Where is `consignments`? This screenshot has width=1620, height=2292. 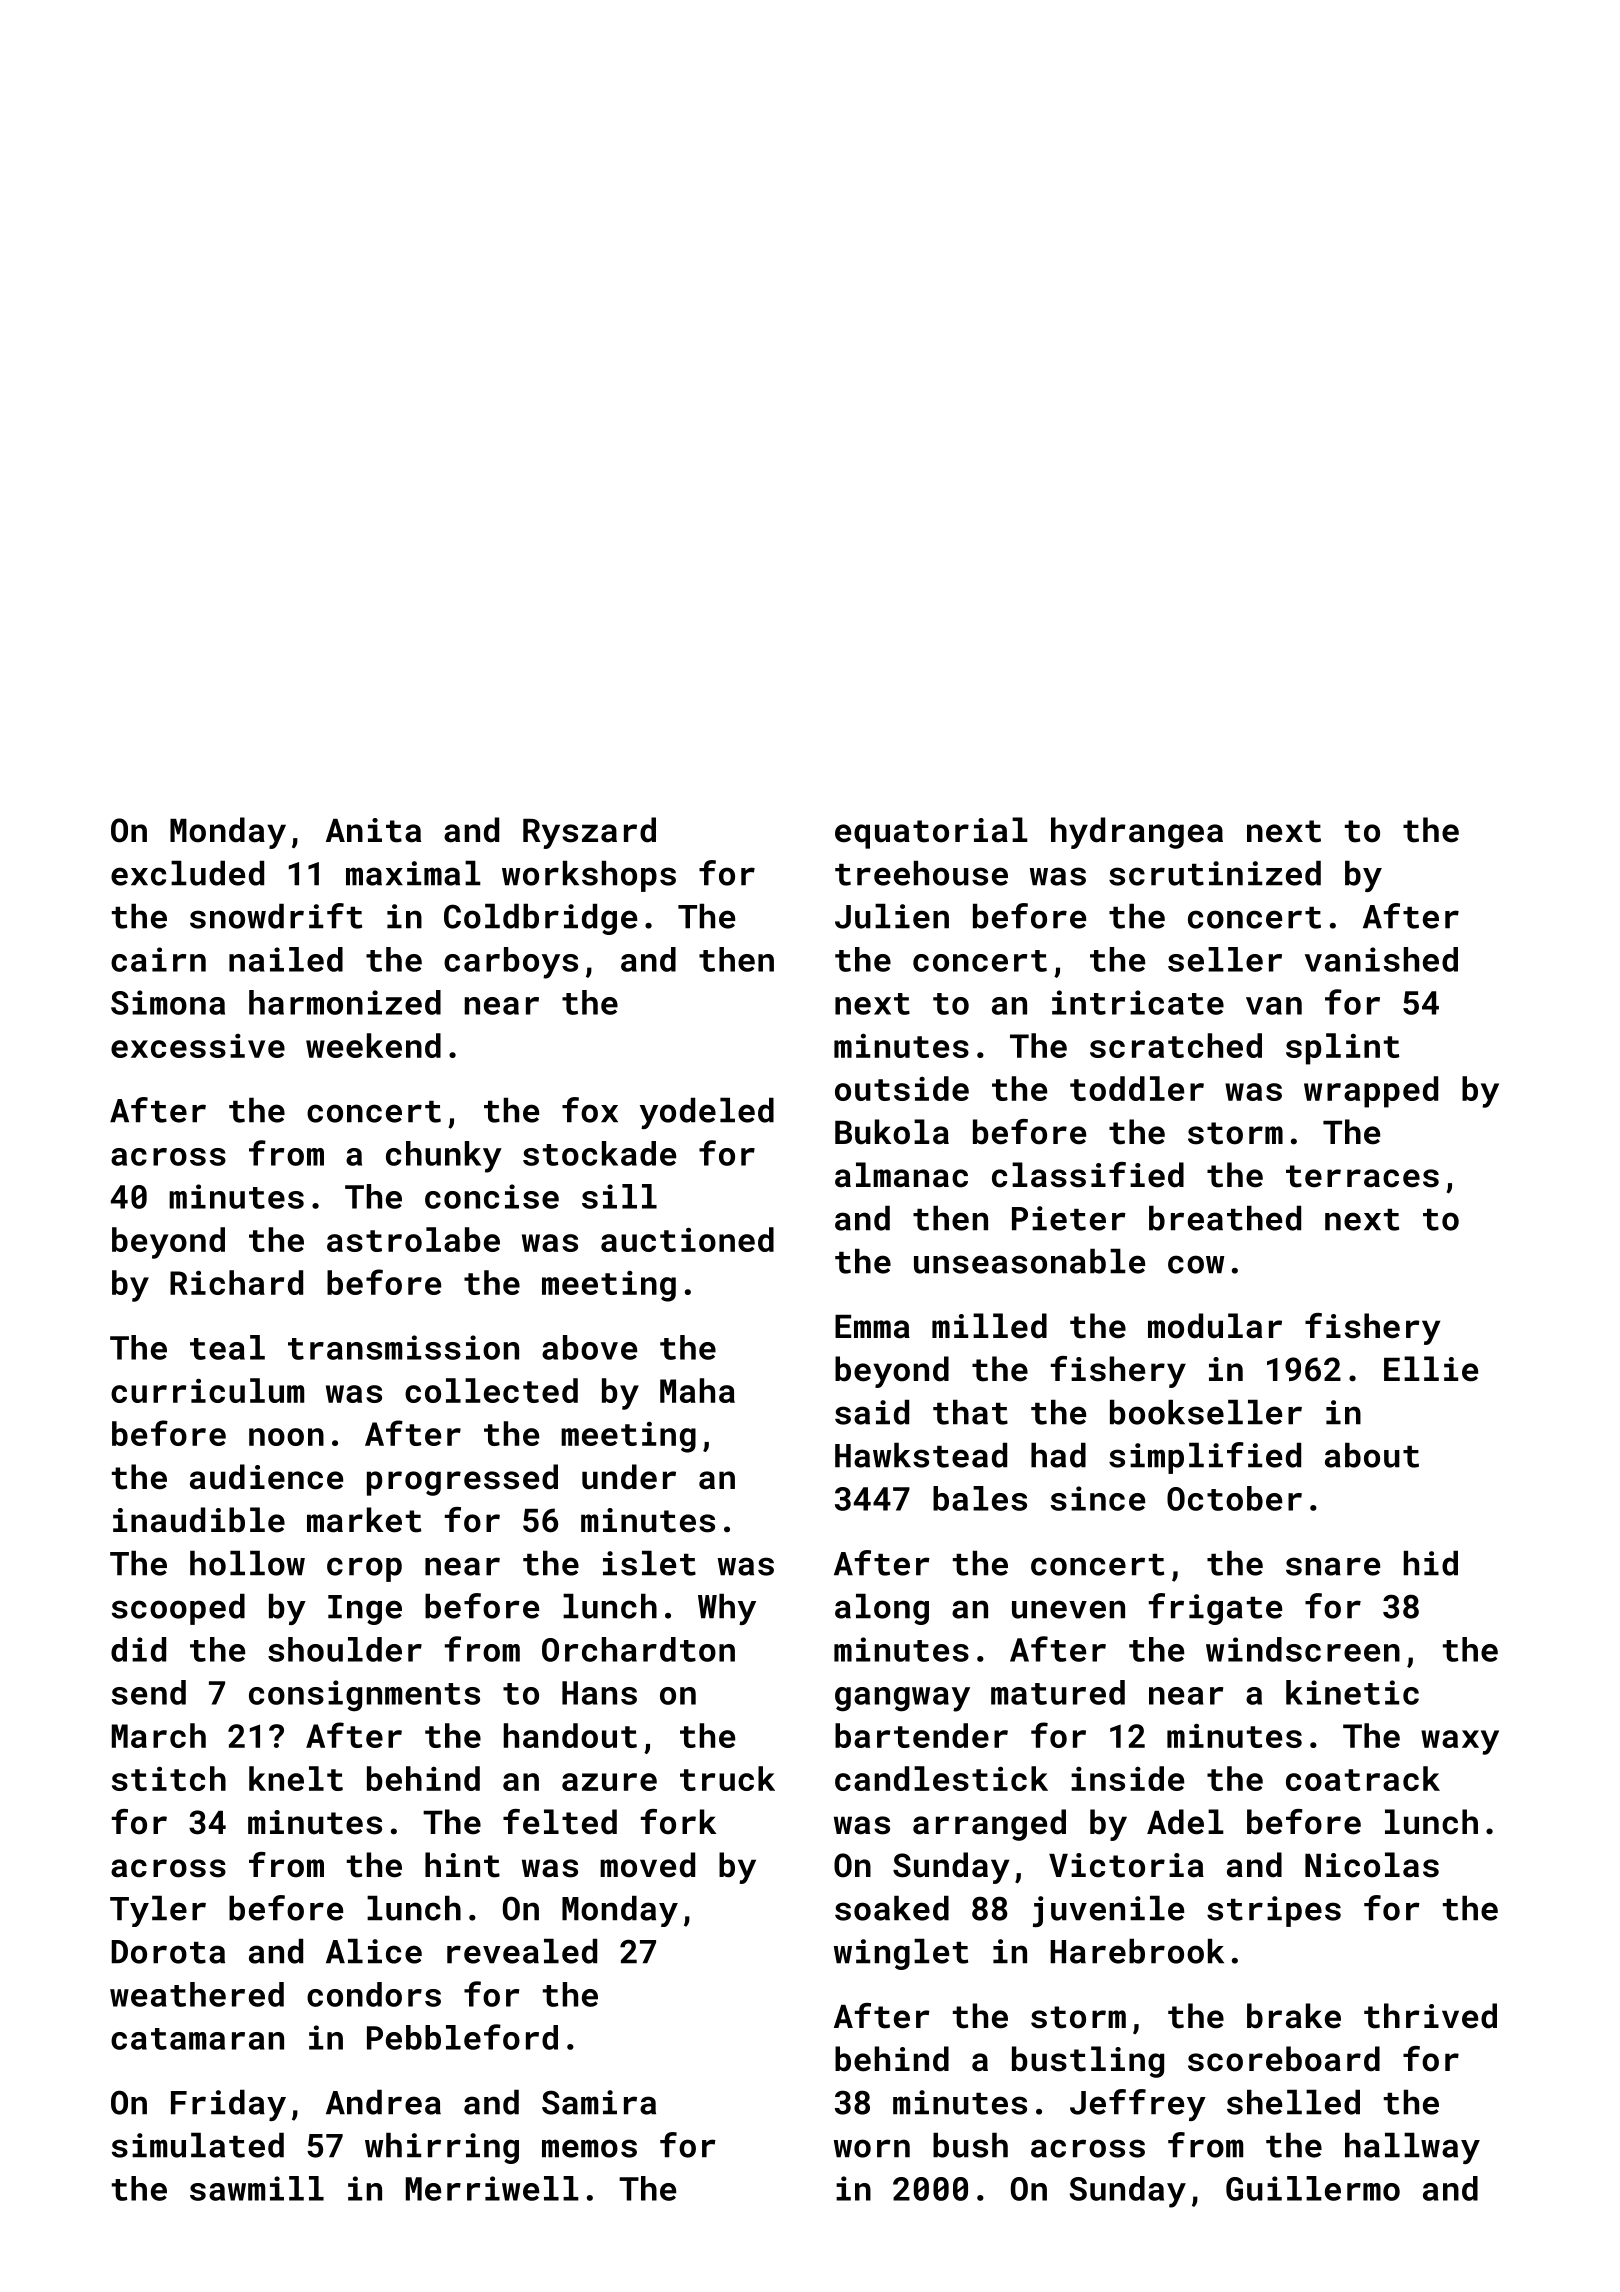
consignments is located at coordinates (364, 1696).
